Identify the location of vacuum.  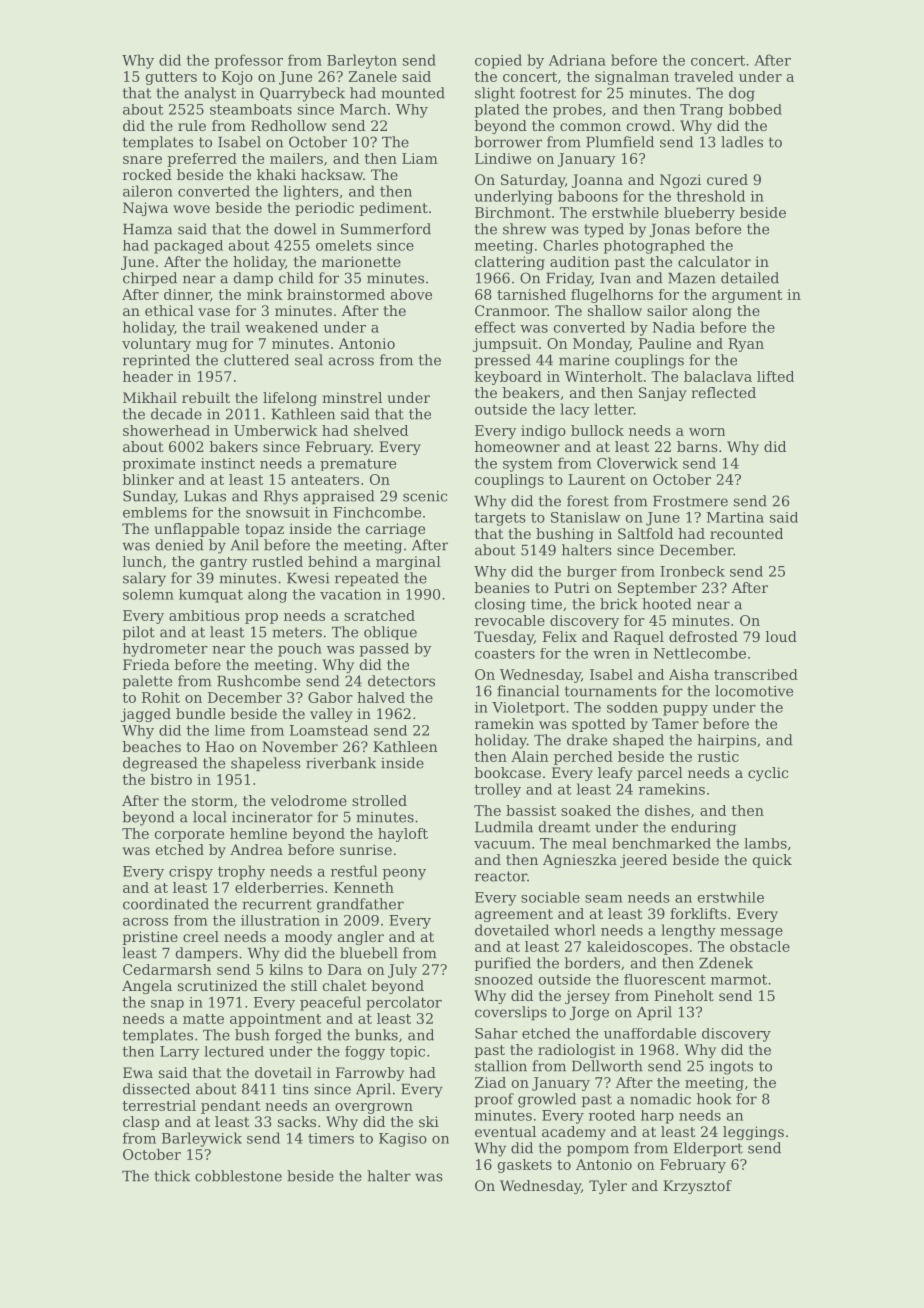
(502, 845).
